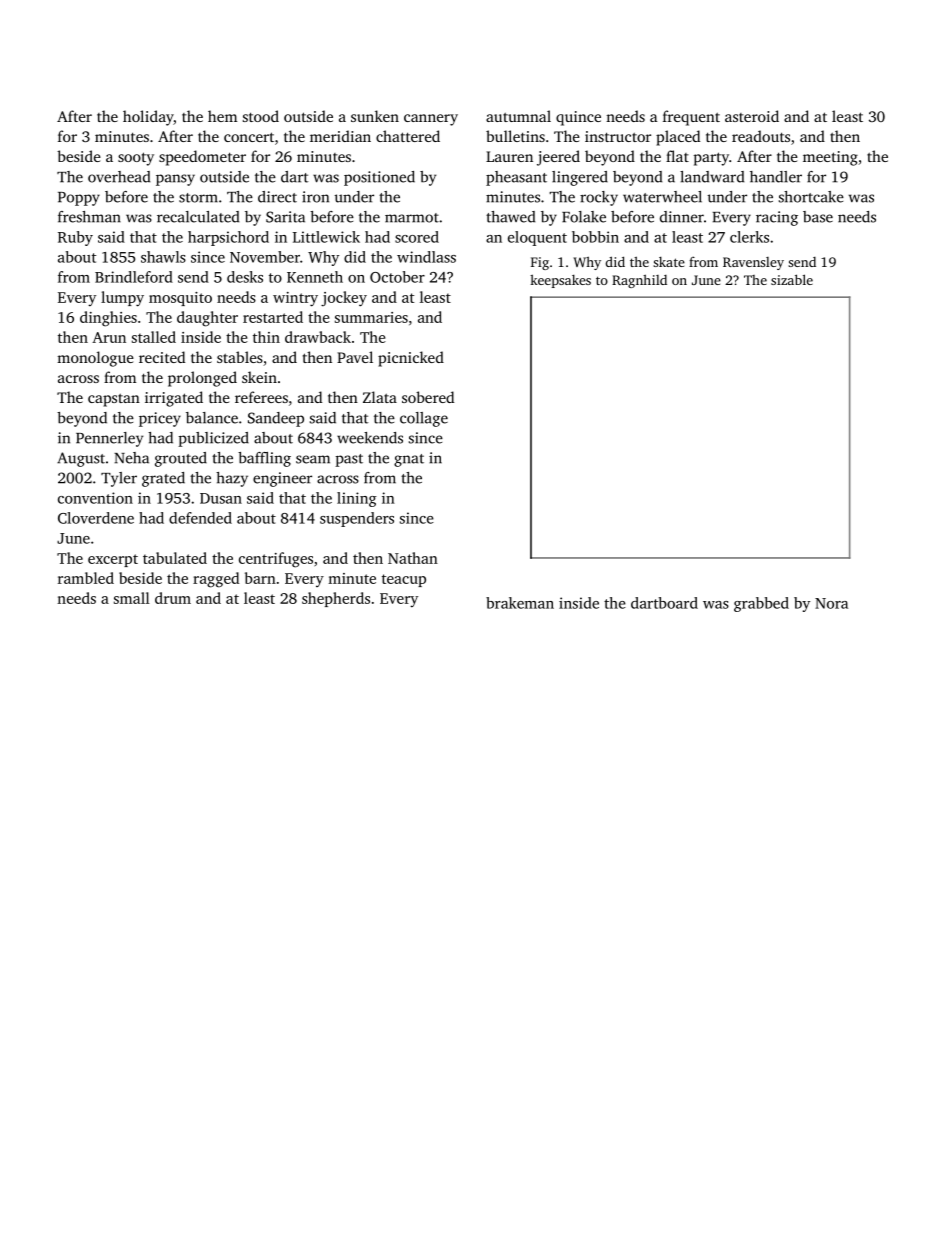  What do you see at coordinates (761, 604) in the screenshot?
I see `grabbed` at bounding box center [761, 604].
